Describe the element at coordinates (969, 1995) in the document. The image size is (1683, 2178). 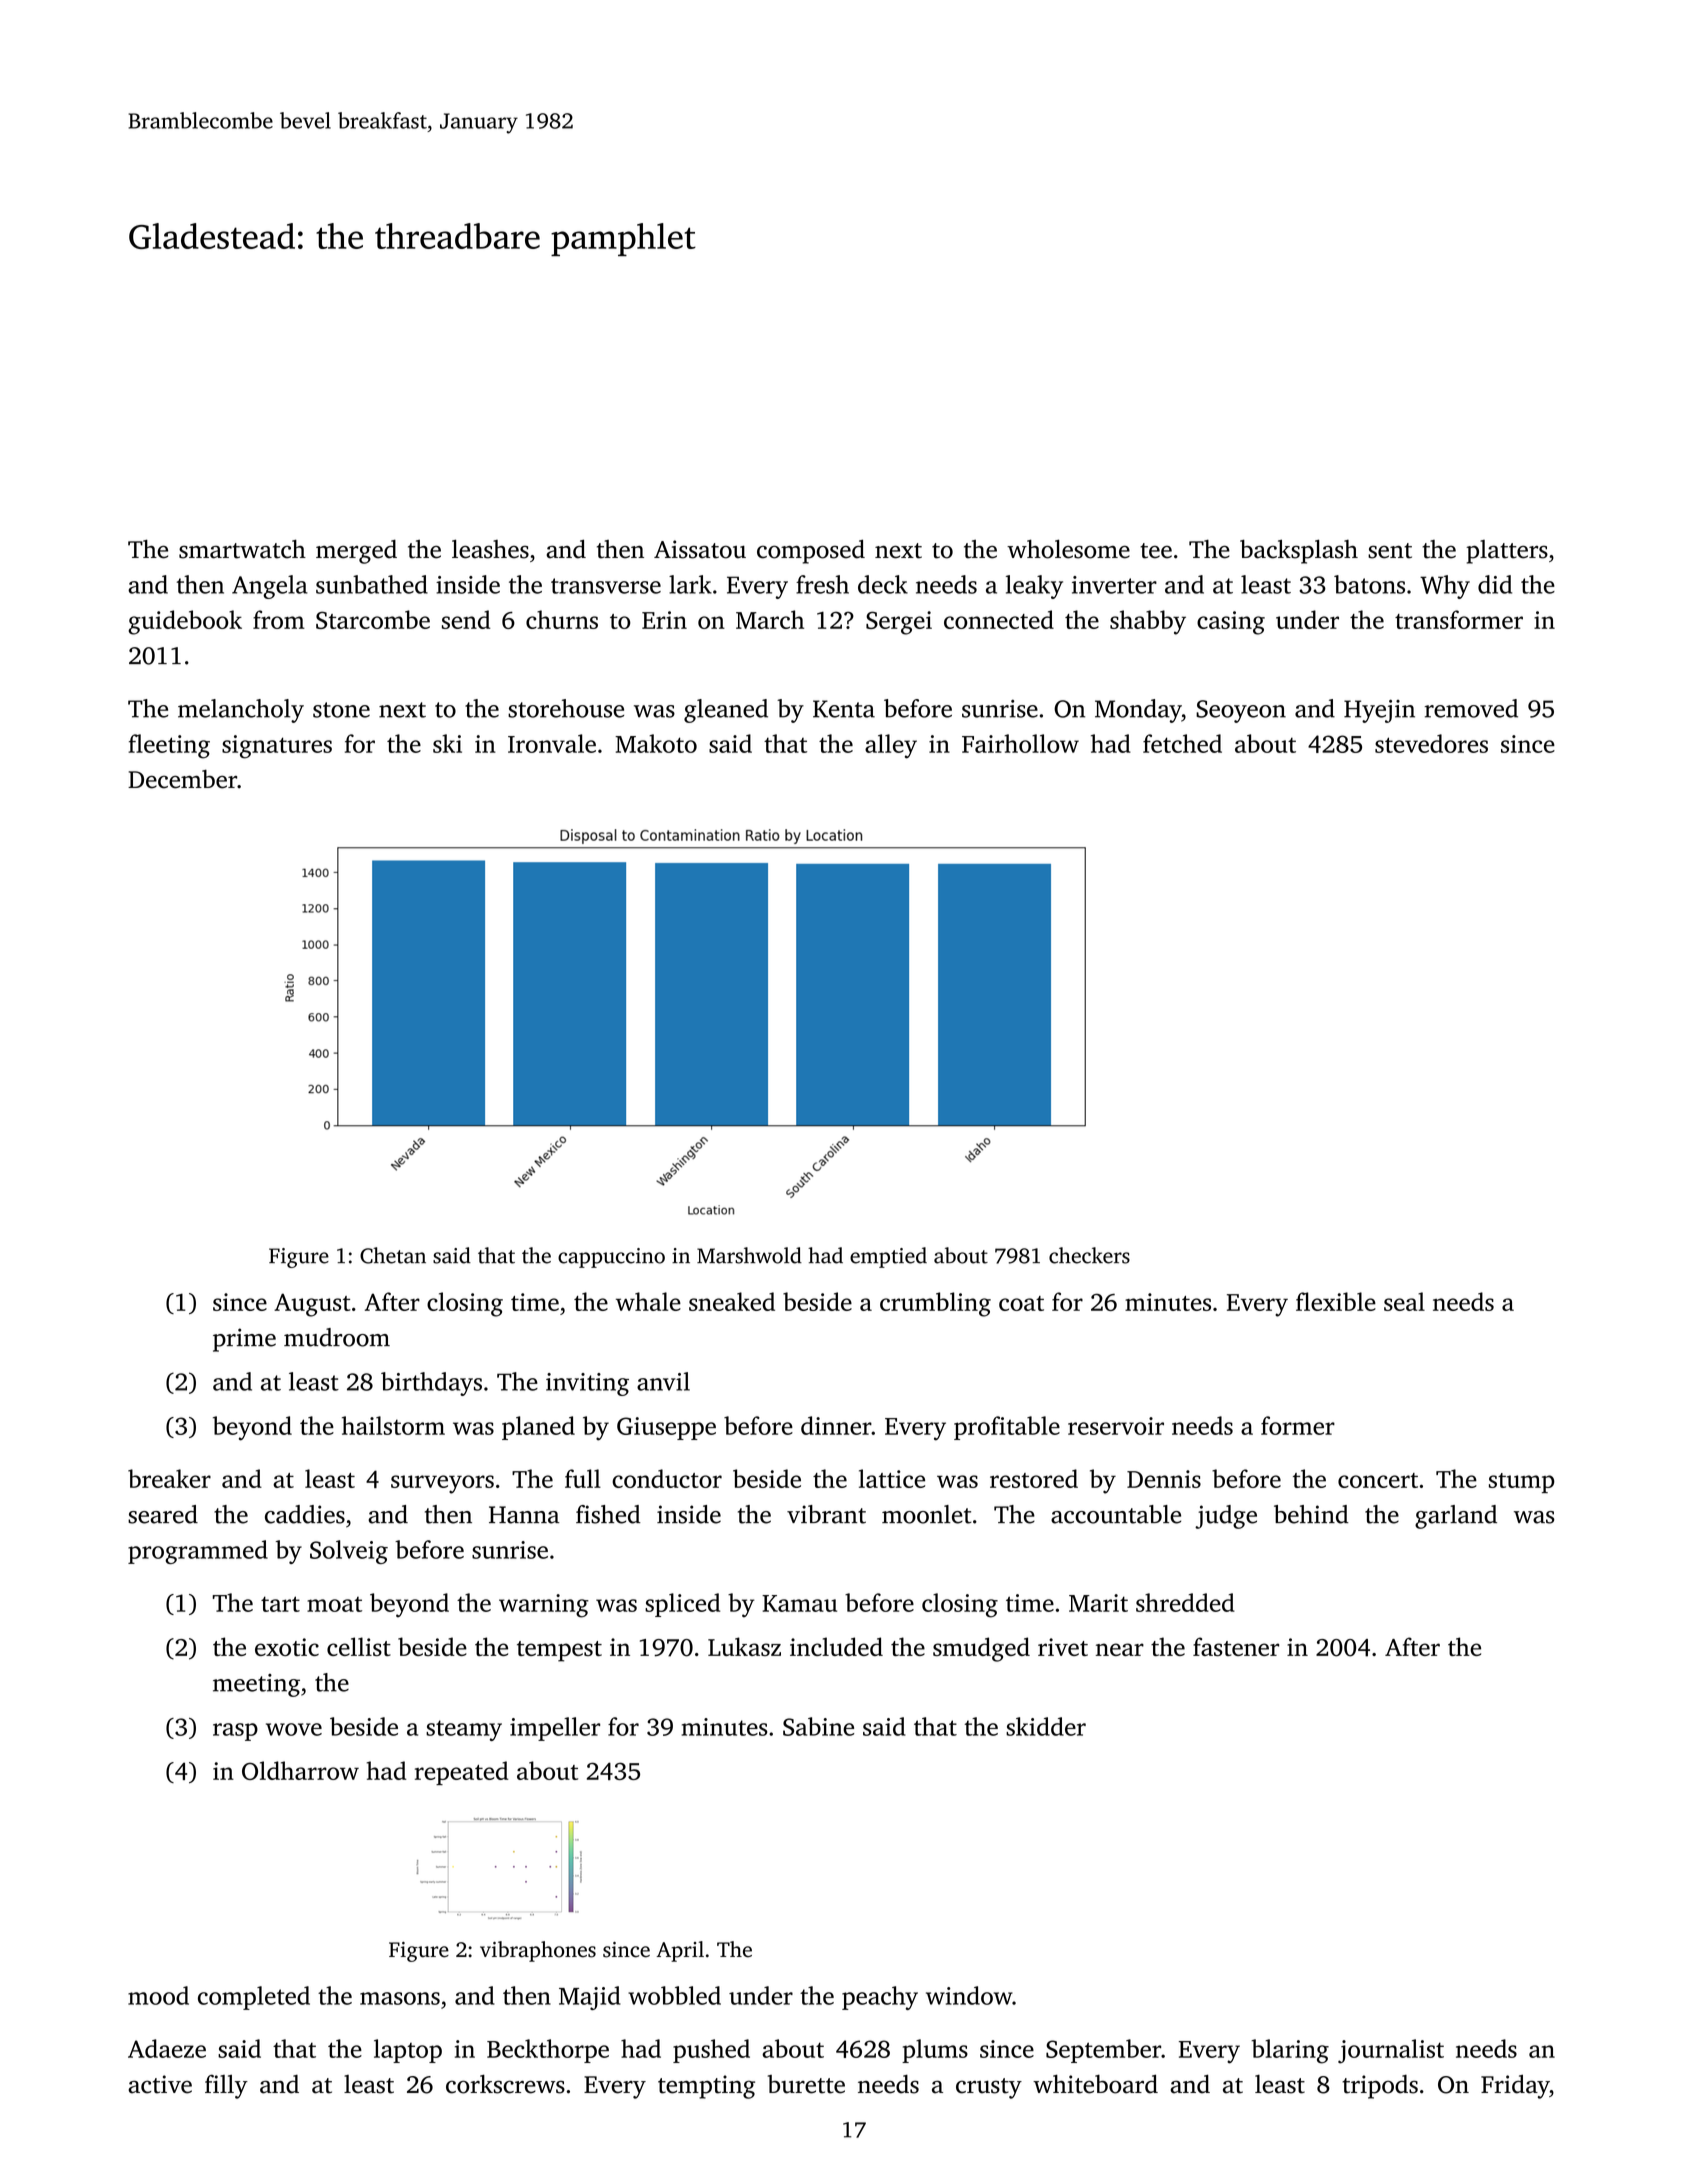
I see `window` at that location.
